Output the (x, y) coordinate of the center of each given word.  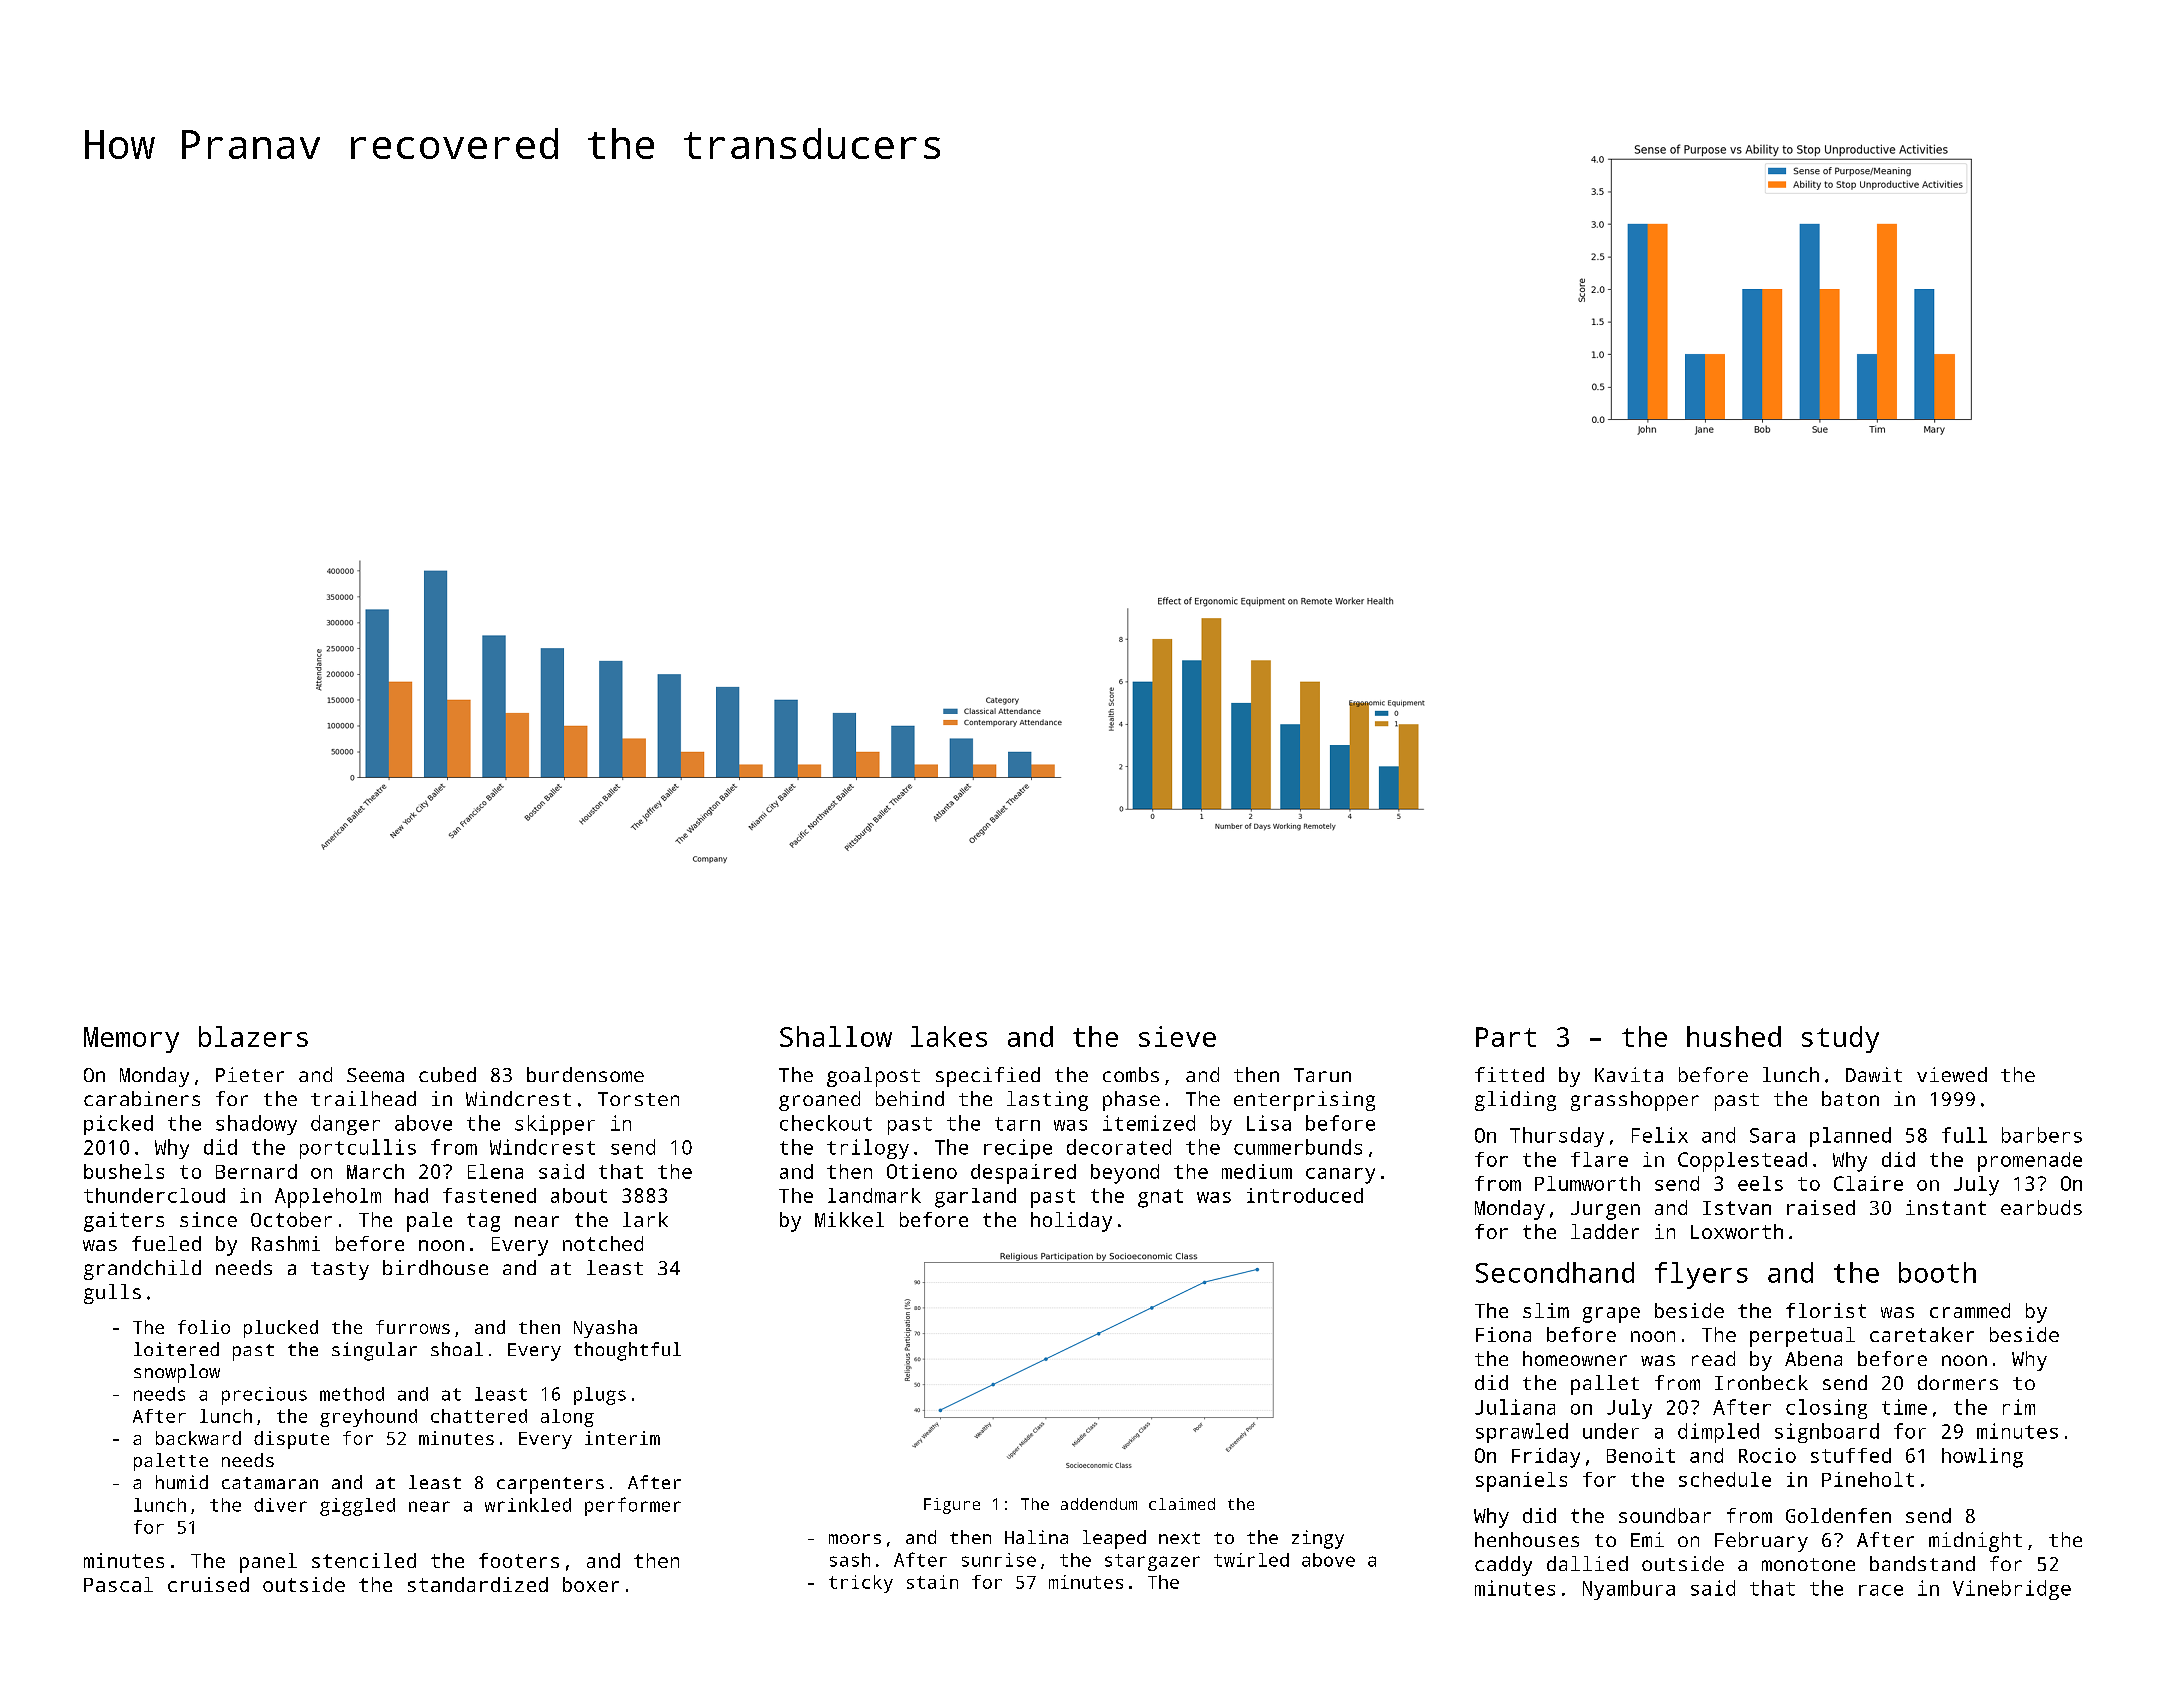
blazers (253, 1036)
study (1840, 1039)
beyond (1125, 1174)
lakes (949, 1036)
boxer (591, 1584)
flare (1599, 1159)
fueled (166, 1243)
